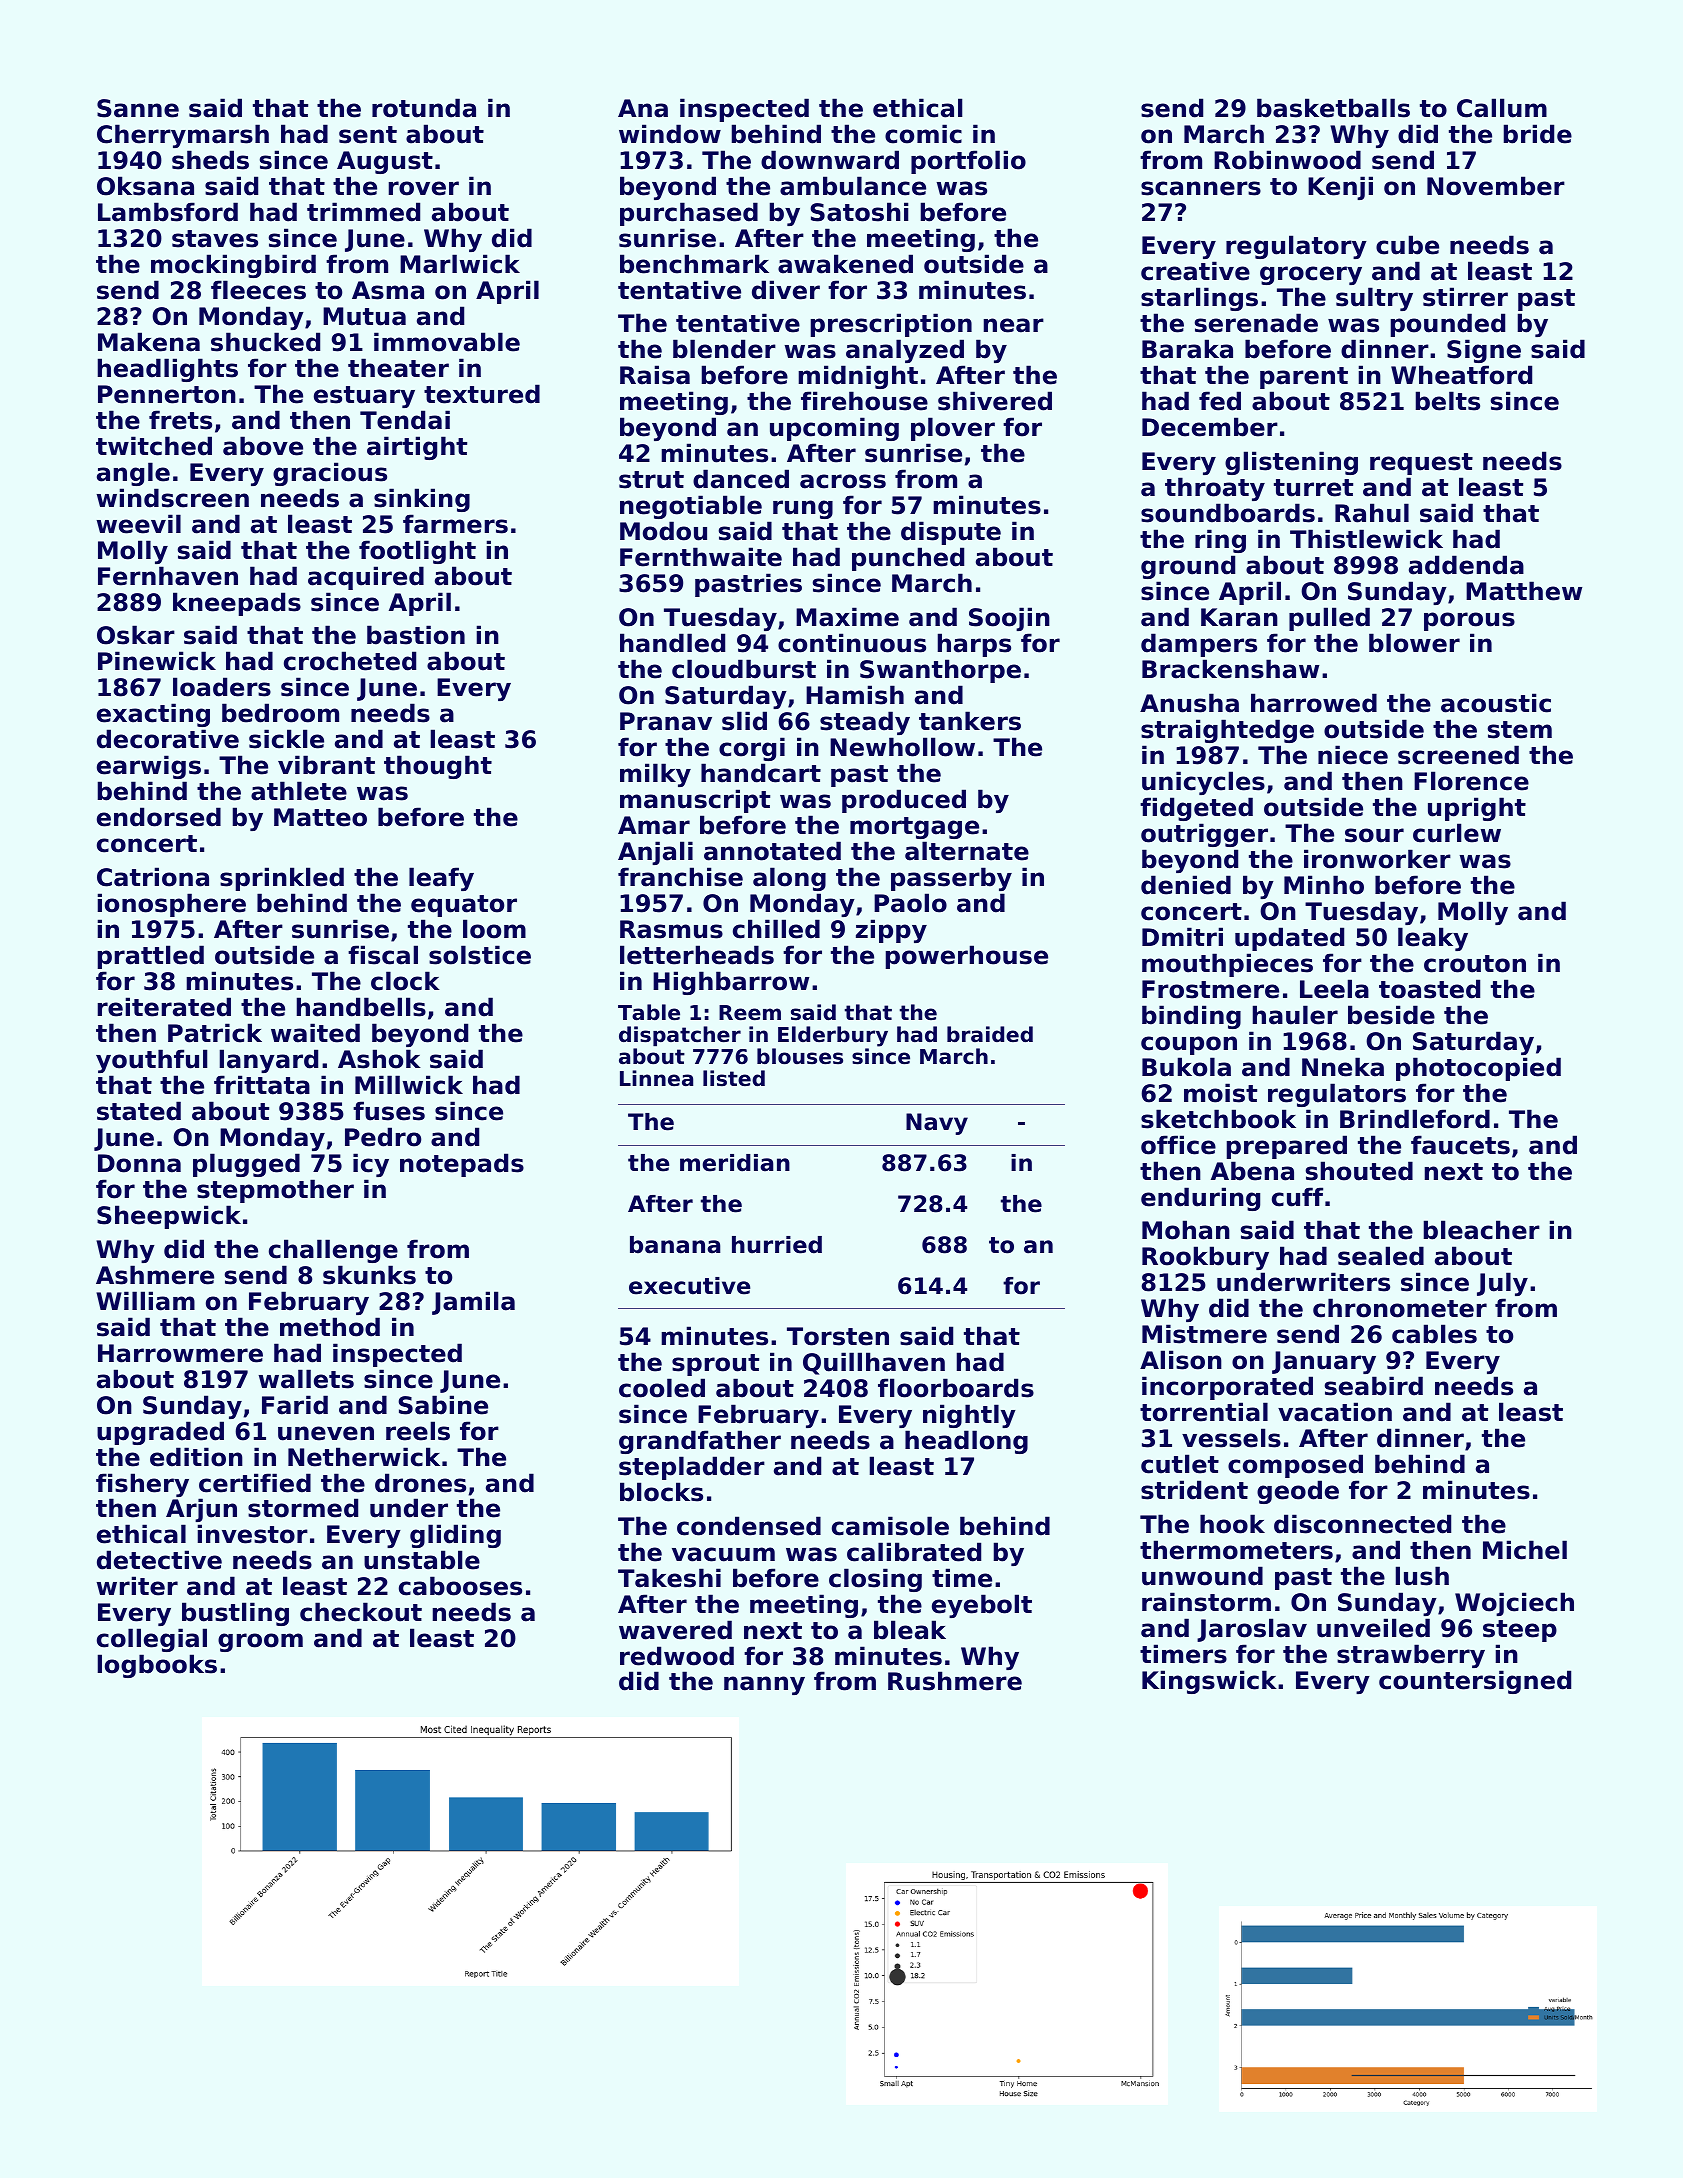 The width and height of the screenshot is (1683, 2178). I want to click on cables, so click(1434, 1334).
